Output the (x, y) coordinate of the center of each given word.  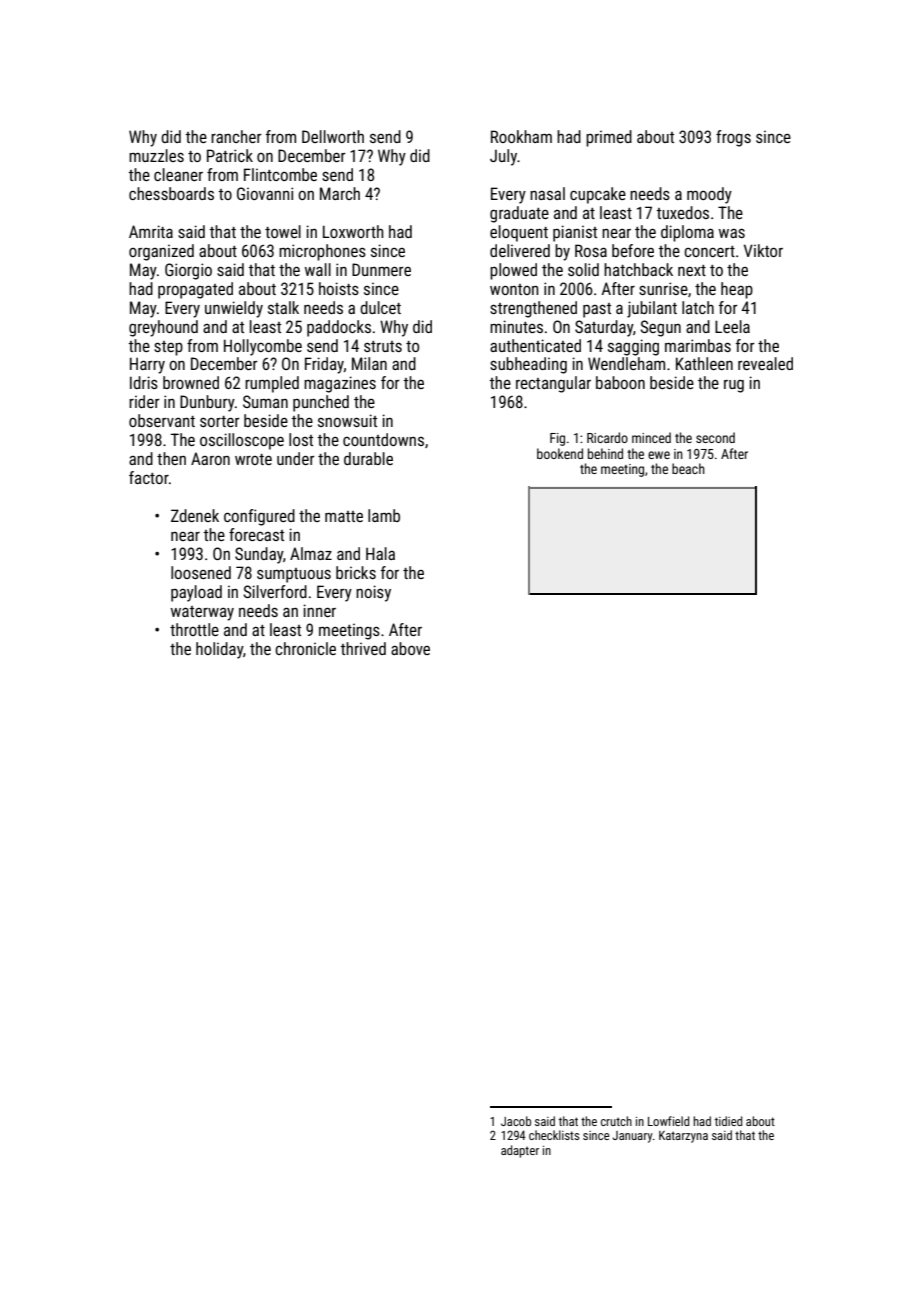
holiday (219, 650)
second (715, 437)
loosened (201, 572)
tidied (728, 1121)
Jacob (516, 1121)
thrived (363, 648)
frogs (733, 138)
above (410, 648)
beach (688, 468)
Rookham (521, 136)
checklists (554, 1135)
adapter (520, 1151)
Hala (380, 553)
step (168, 348)
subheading (528, 365)
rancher (236, 136)
